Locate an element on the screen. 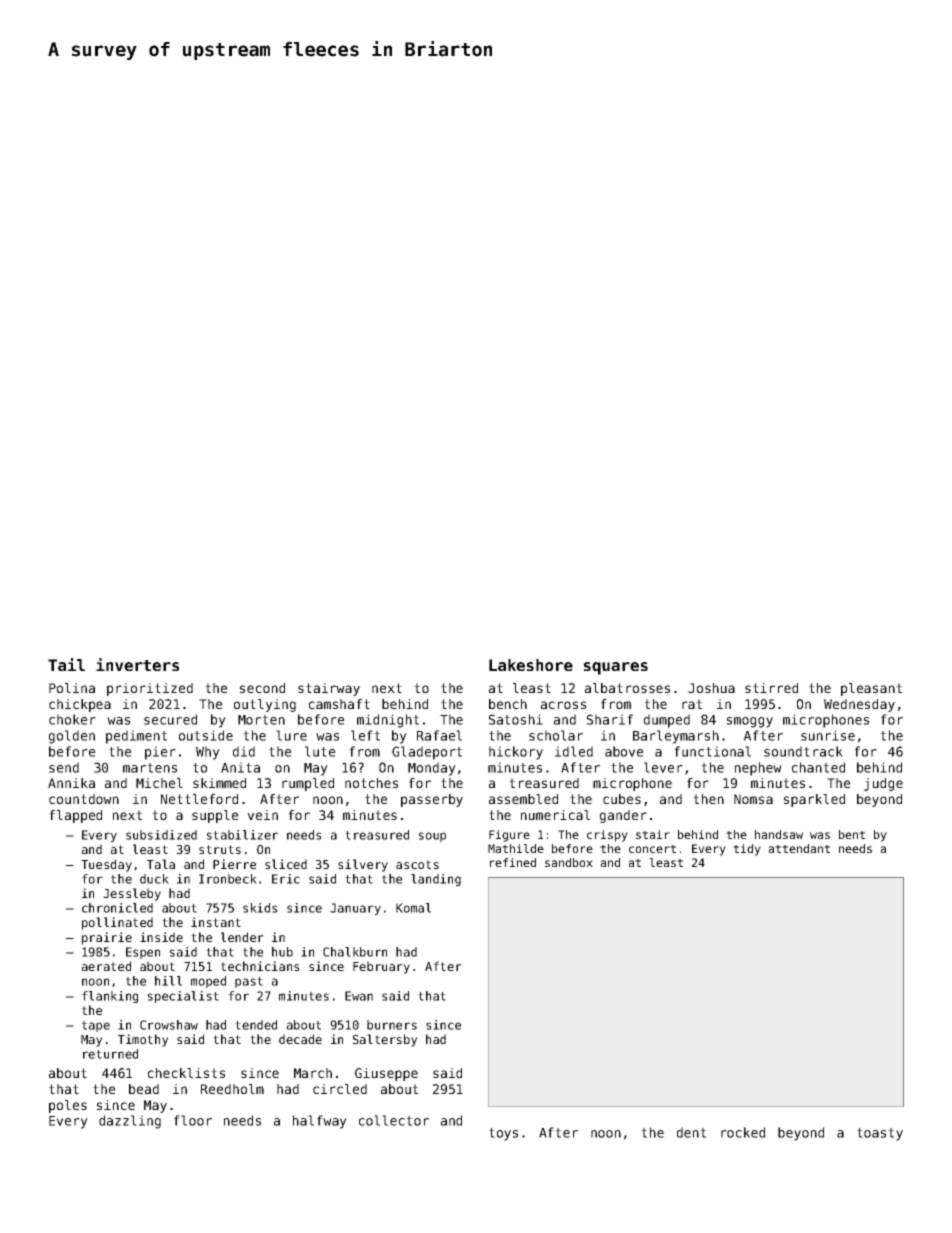 Image resolution: width=952 pixels, height=1233 pixels. Tail is located at coordinates (66, 664).
